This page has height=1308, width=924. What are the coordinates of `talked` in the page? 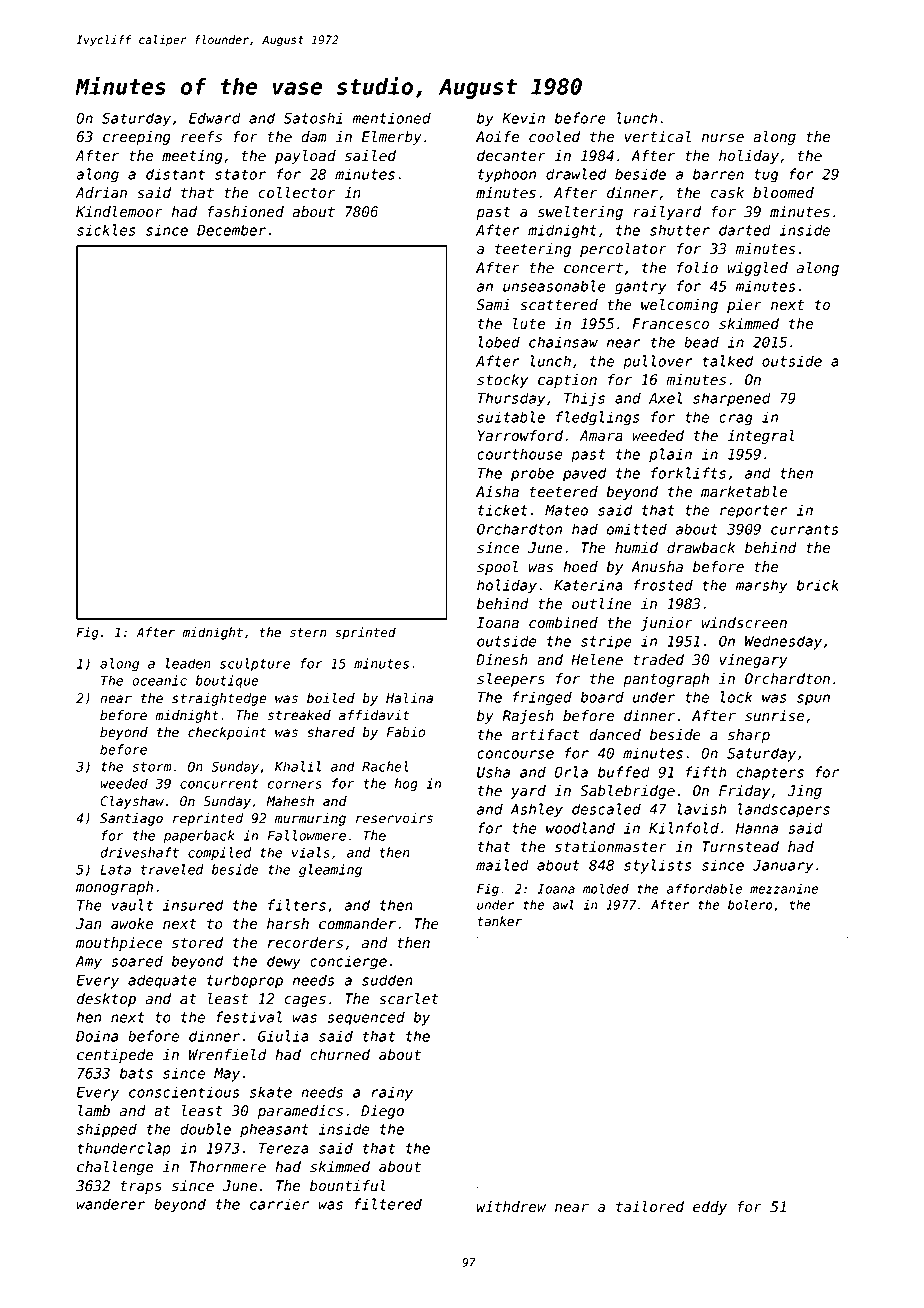 It's located at (727, 361).
